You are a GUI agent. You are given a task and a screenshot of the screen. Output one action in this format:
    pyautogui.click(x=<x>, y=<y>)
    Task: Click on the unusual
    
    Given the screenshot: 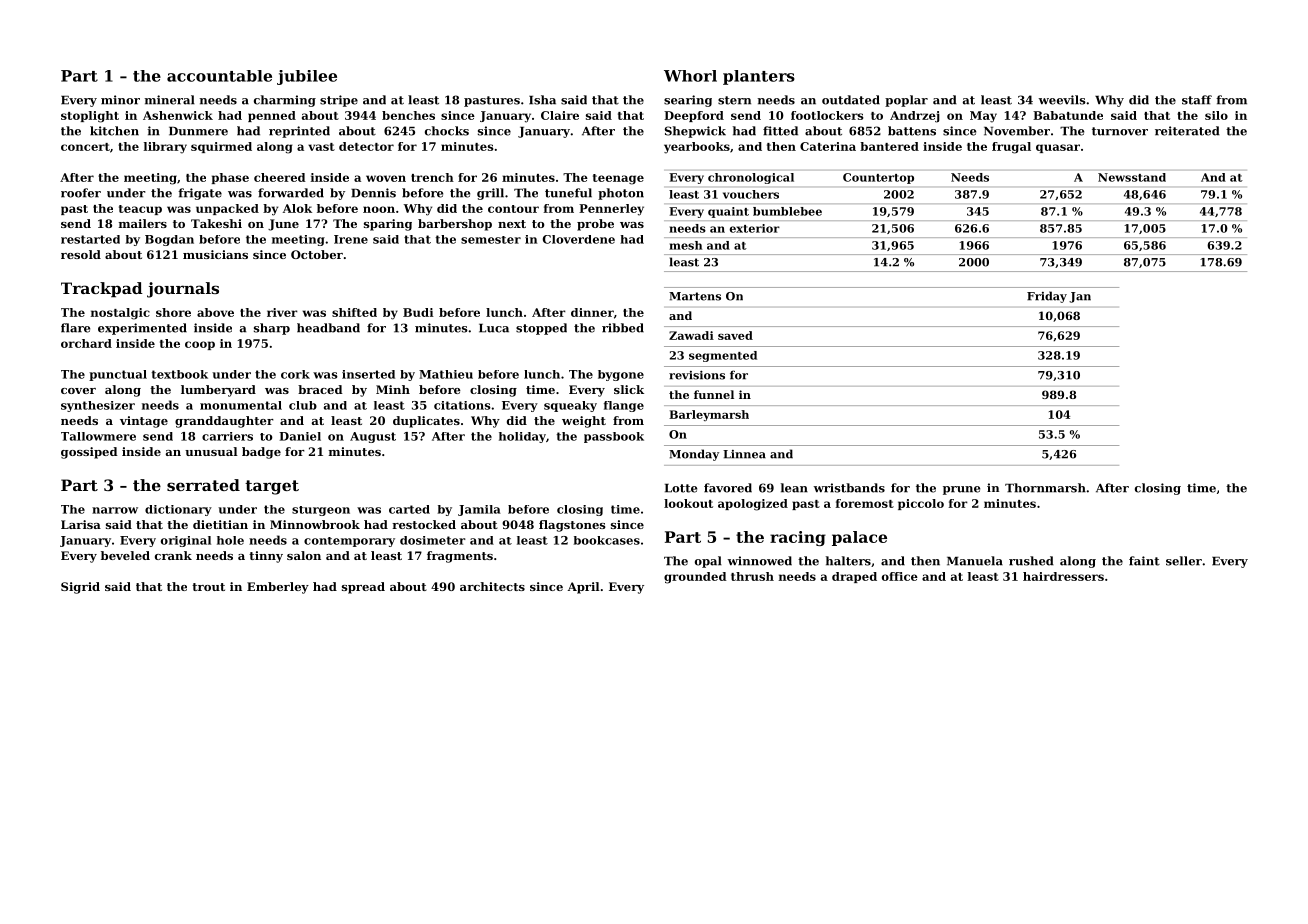 What is the action you would take?
    pyautogui.click(x=211, y=451)
